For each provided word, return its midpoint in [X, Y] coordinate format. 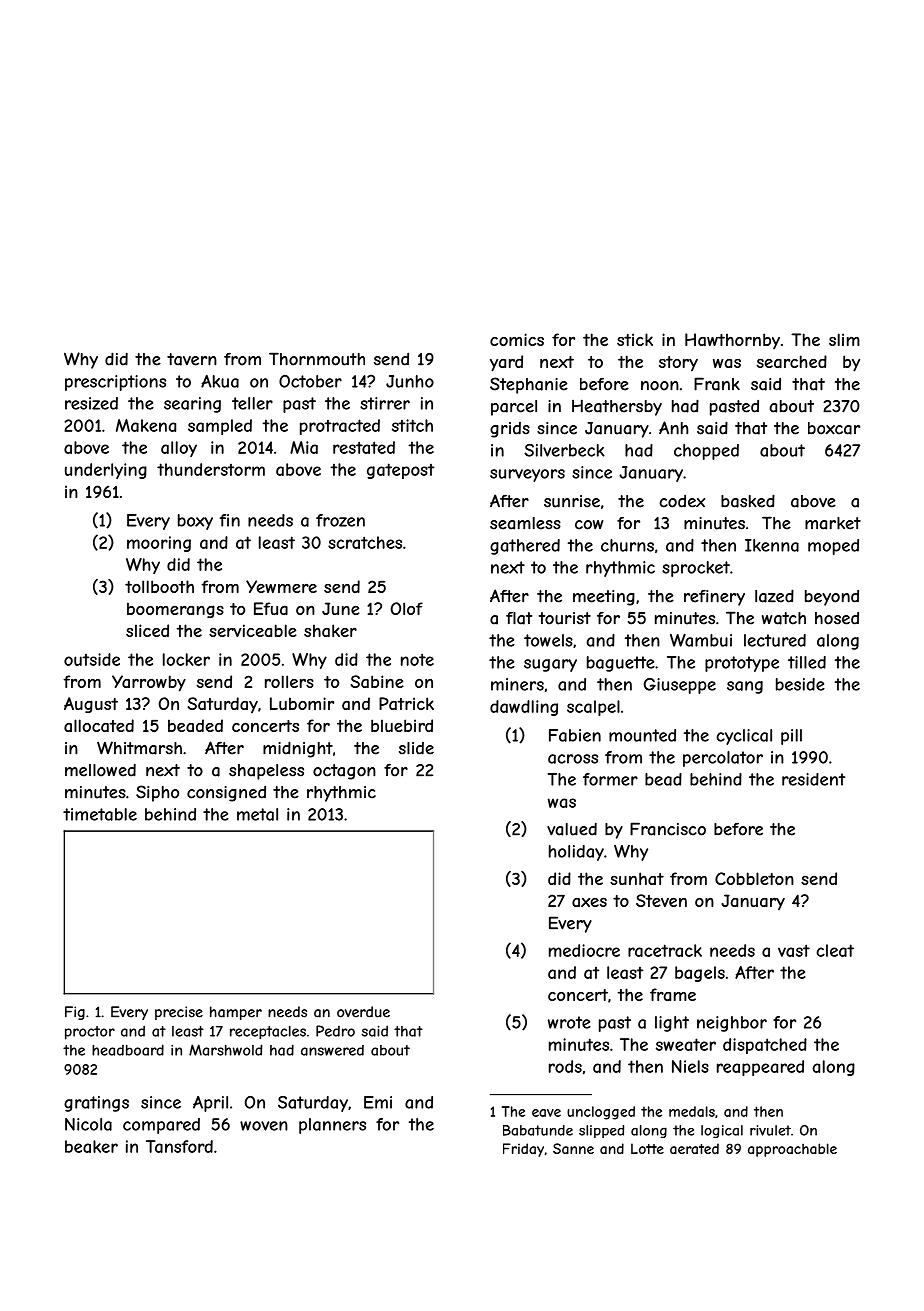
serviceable [253, 630]
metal [257, 814]
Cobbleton [754, 878]
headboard [128, 1050]
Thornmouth [317, 359]
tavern [192, 359]
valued [572, 829]
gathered [525, 547]
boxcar [834, 428]
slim [844, 339]
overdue [363, 1012]
